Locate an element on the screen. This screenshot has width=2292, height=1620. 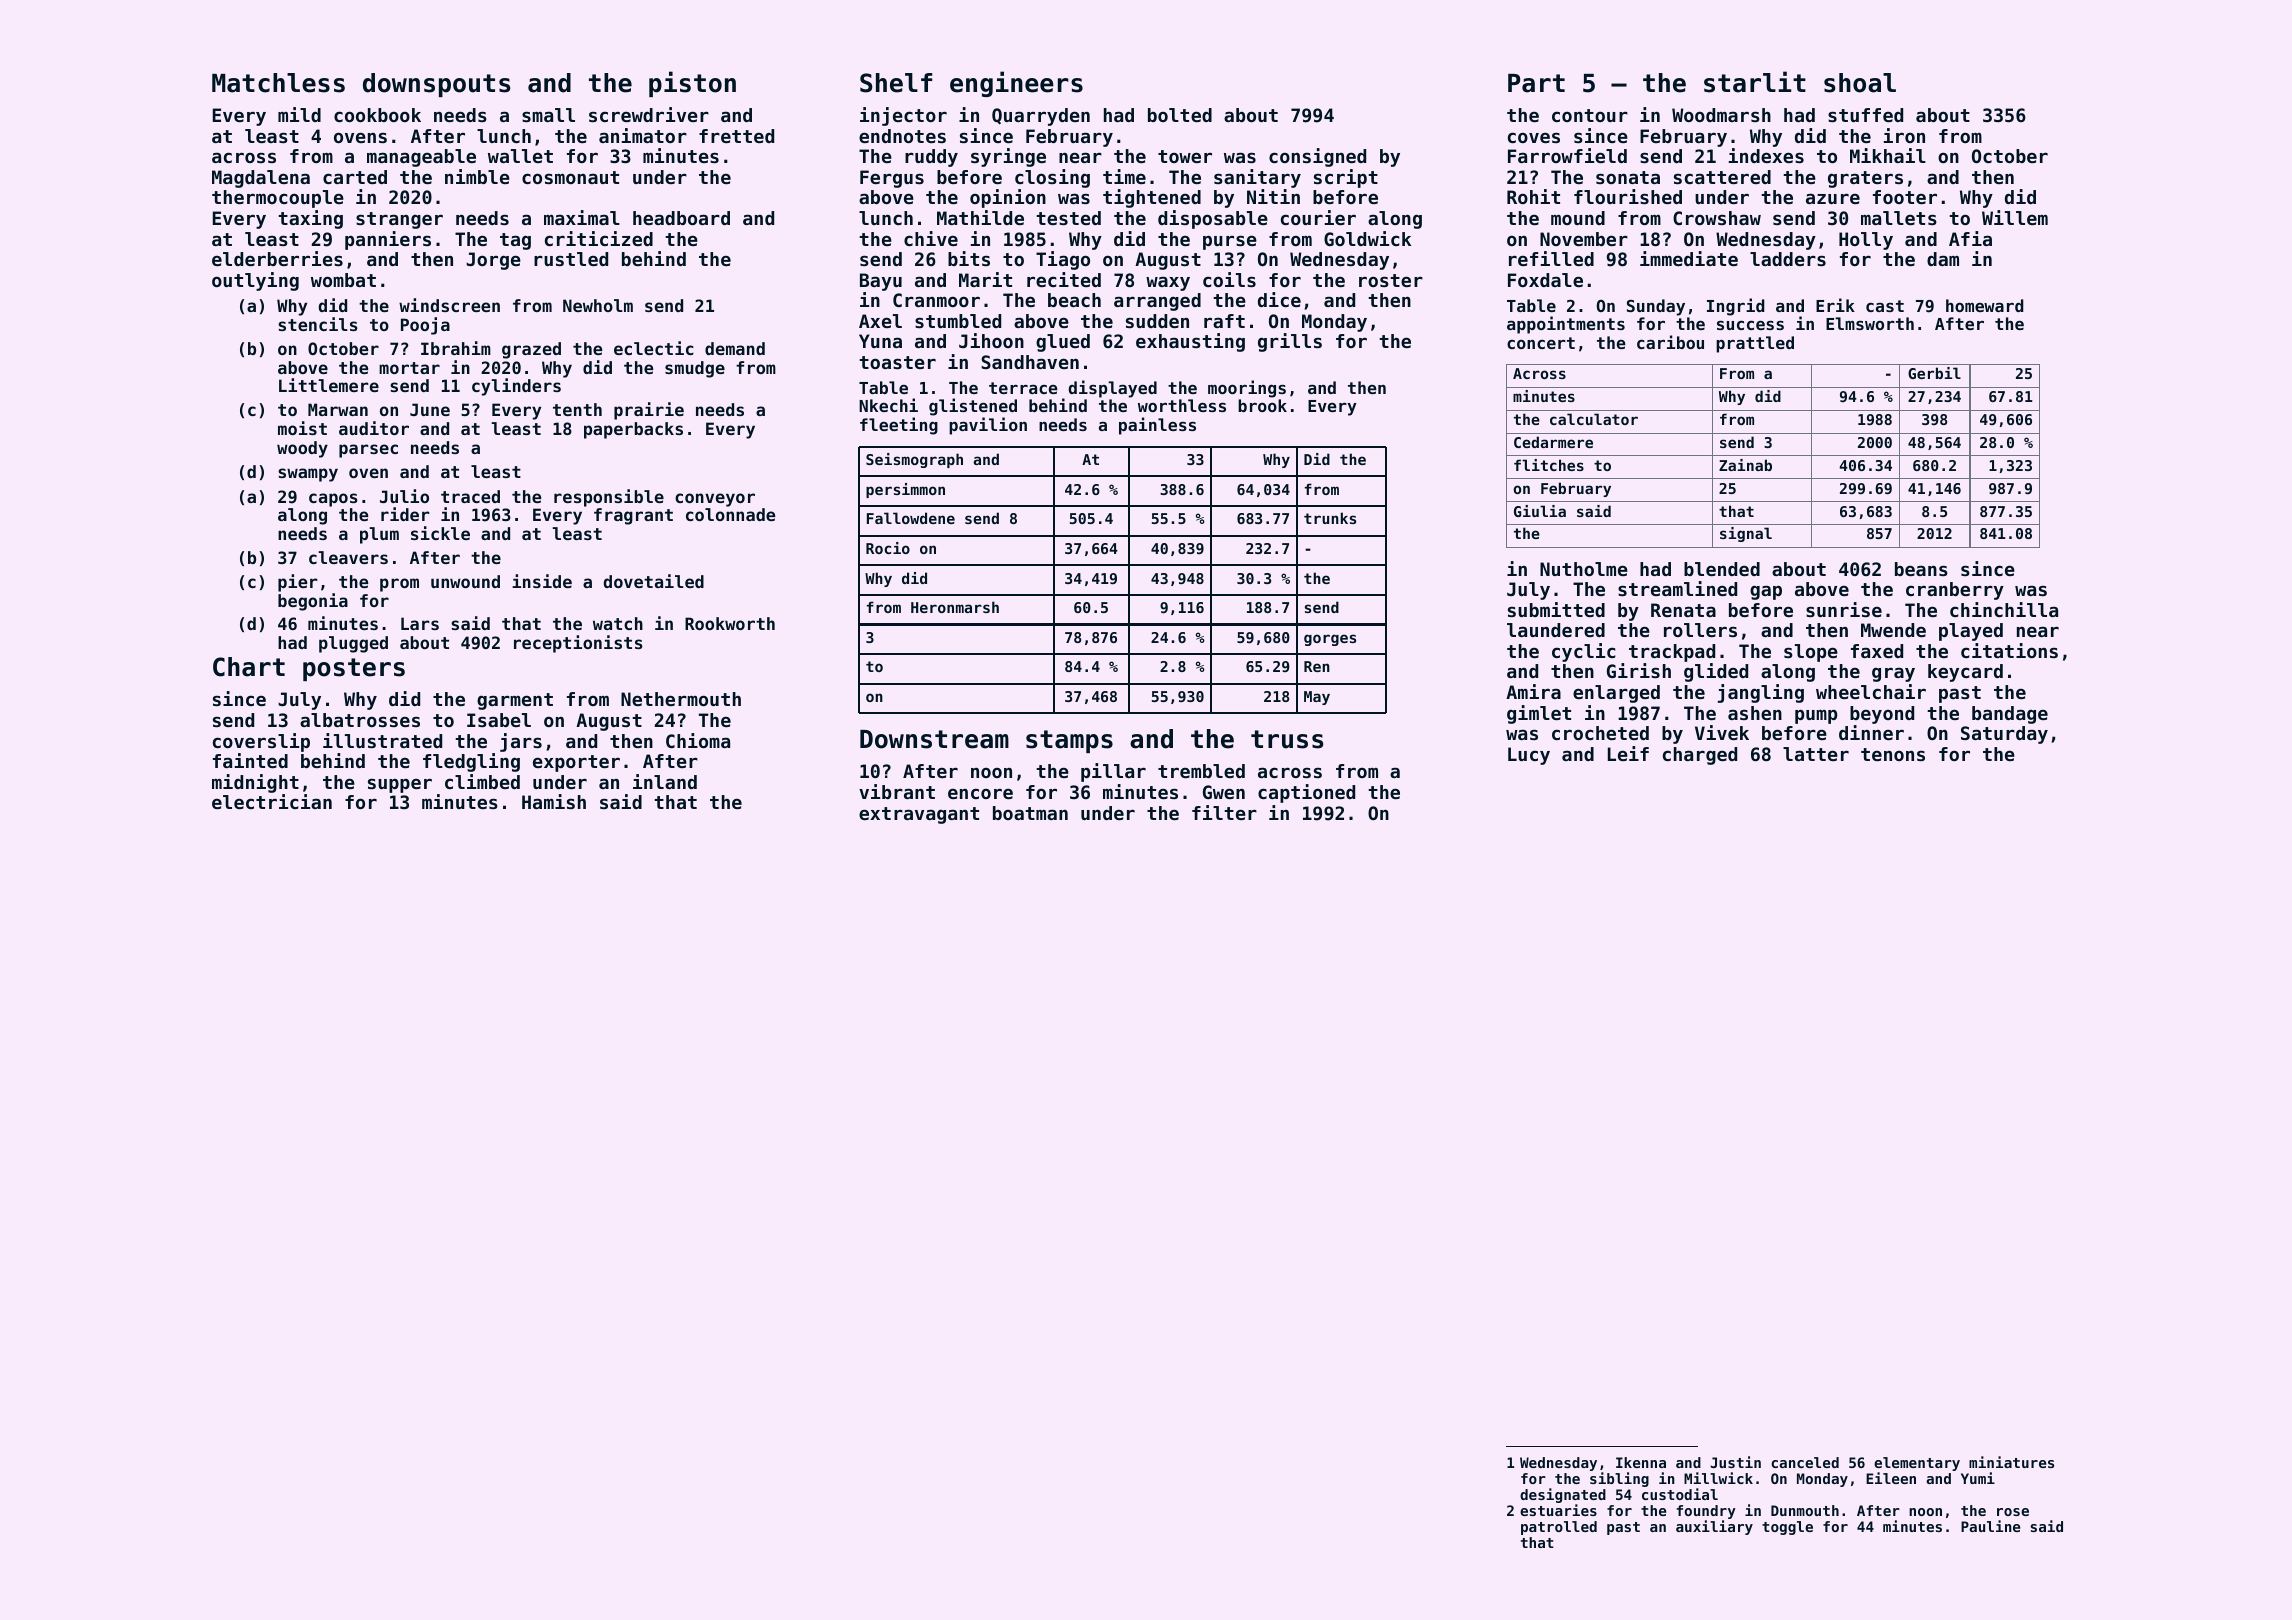
patrolled is located at coordinates (1559, 1528).
